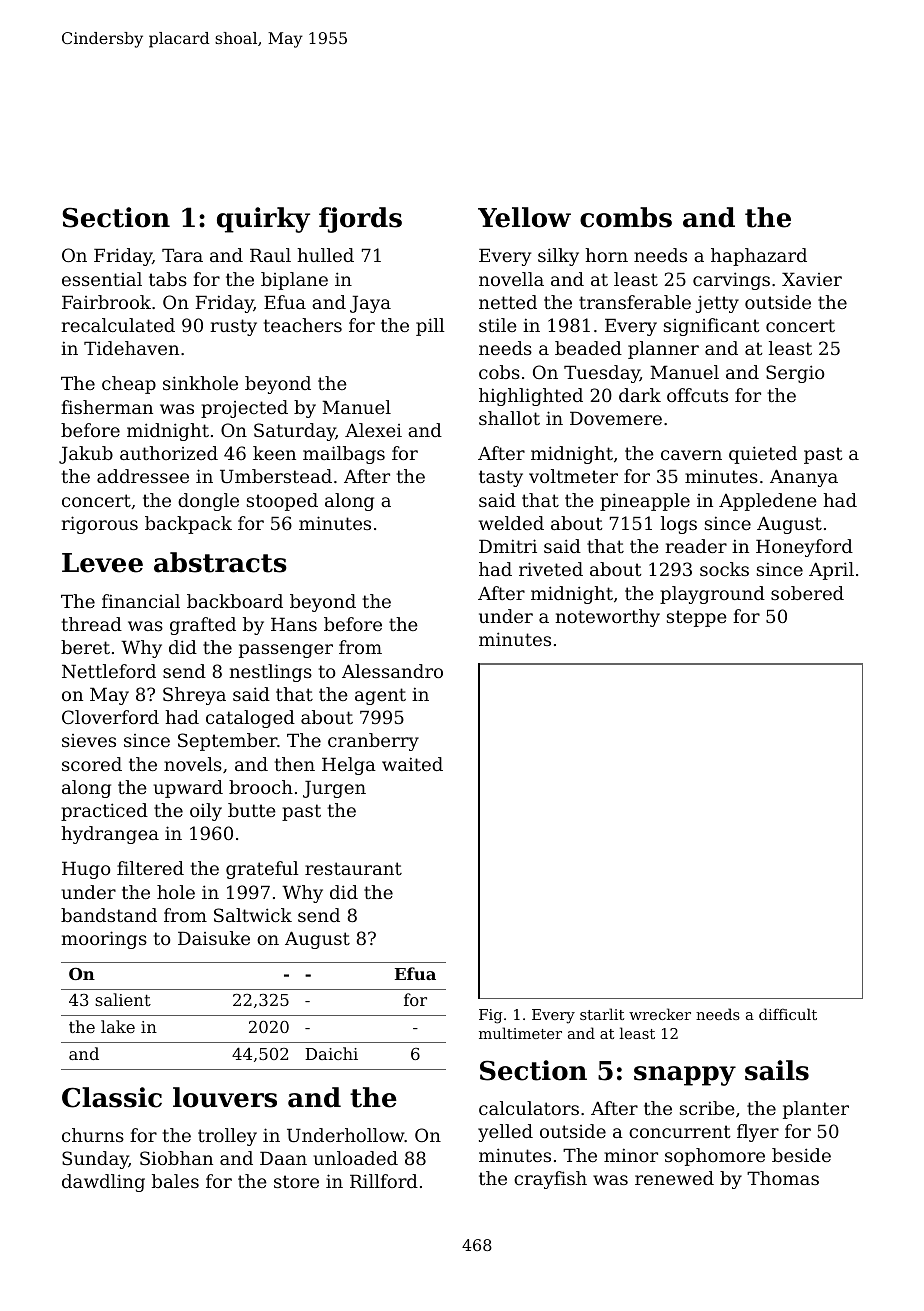  I want to click on louvers, so click(225, 1097).
